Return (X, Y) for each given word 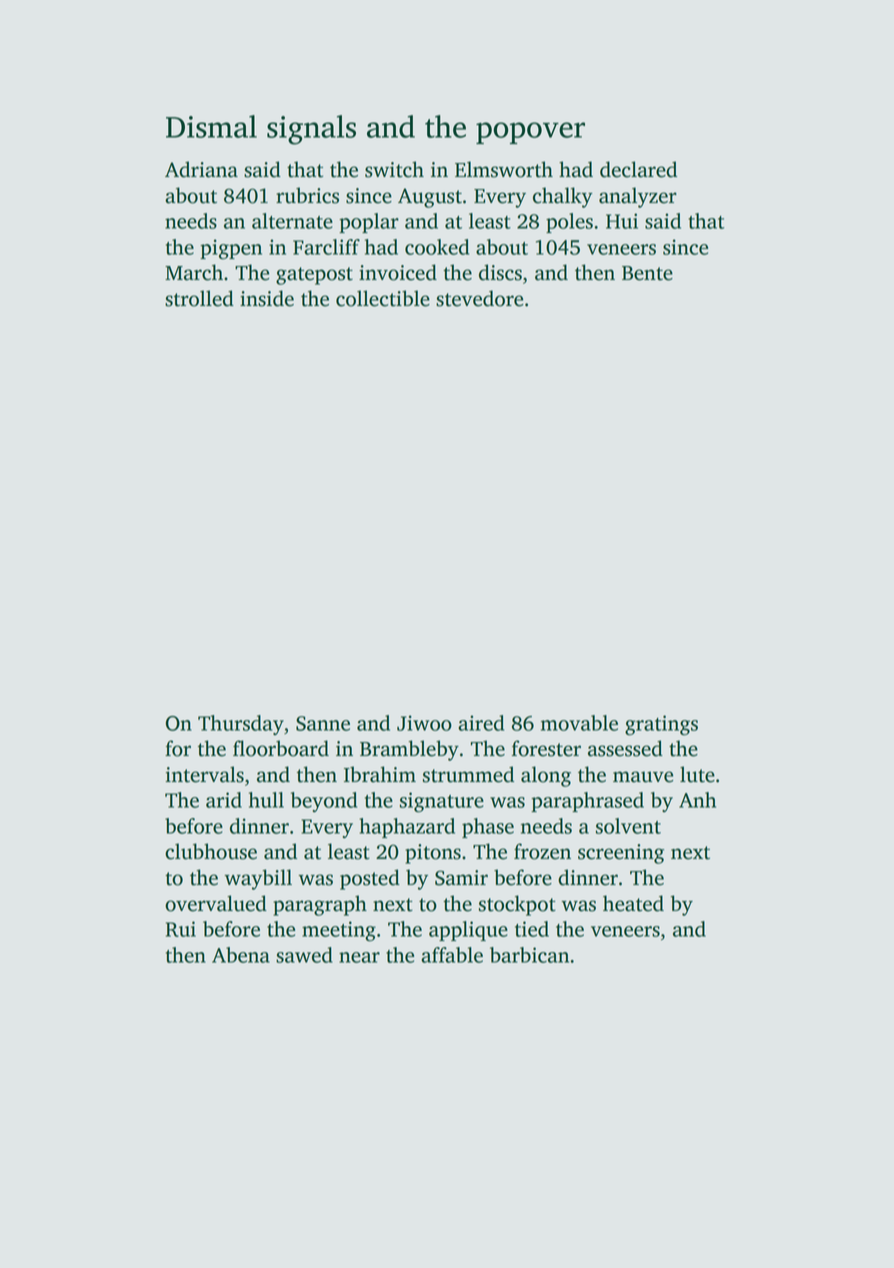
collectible (383, 298)
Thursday (241, 725)
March (194, 272)
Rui (181, 929)
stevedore (479, 298)
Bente (647, 273)
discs (500, 272)
